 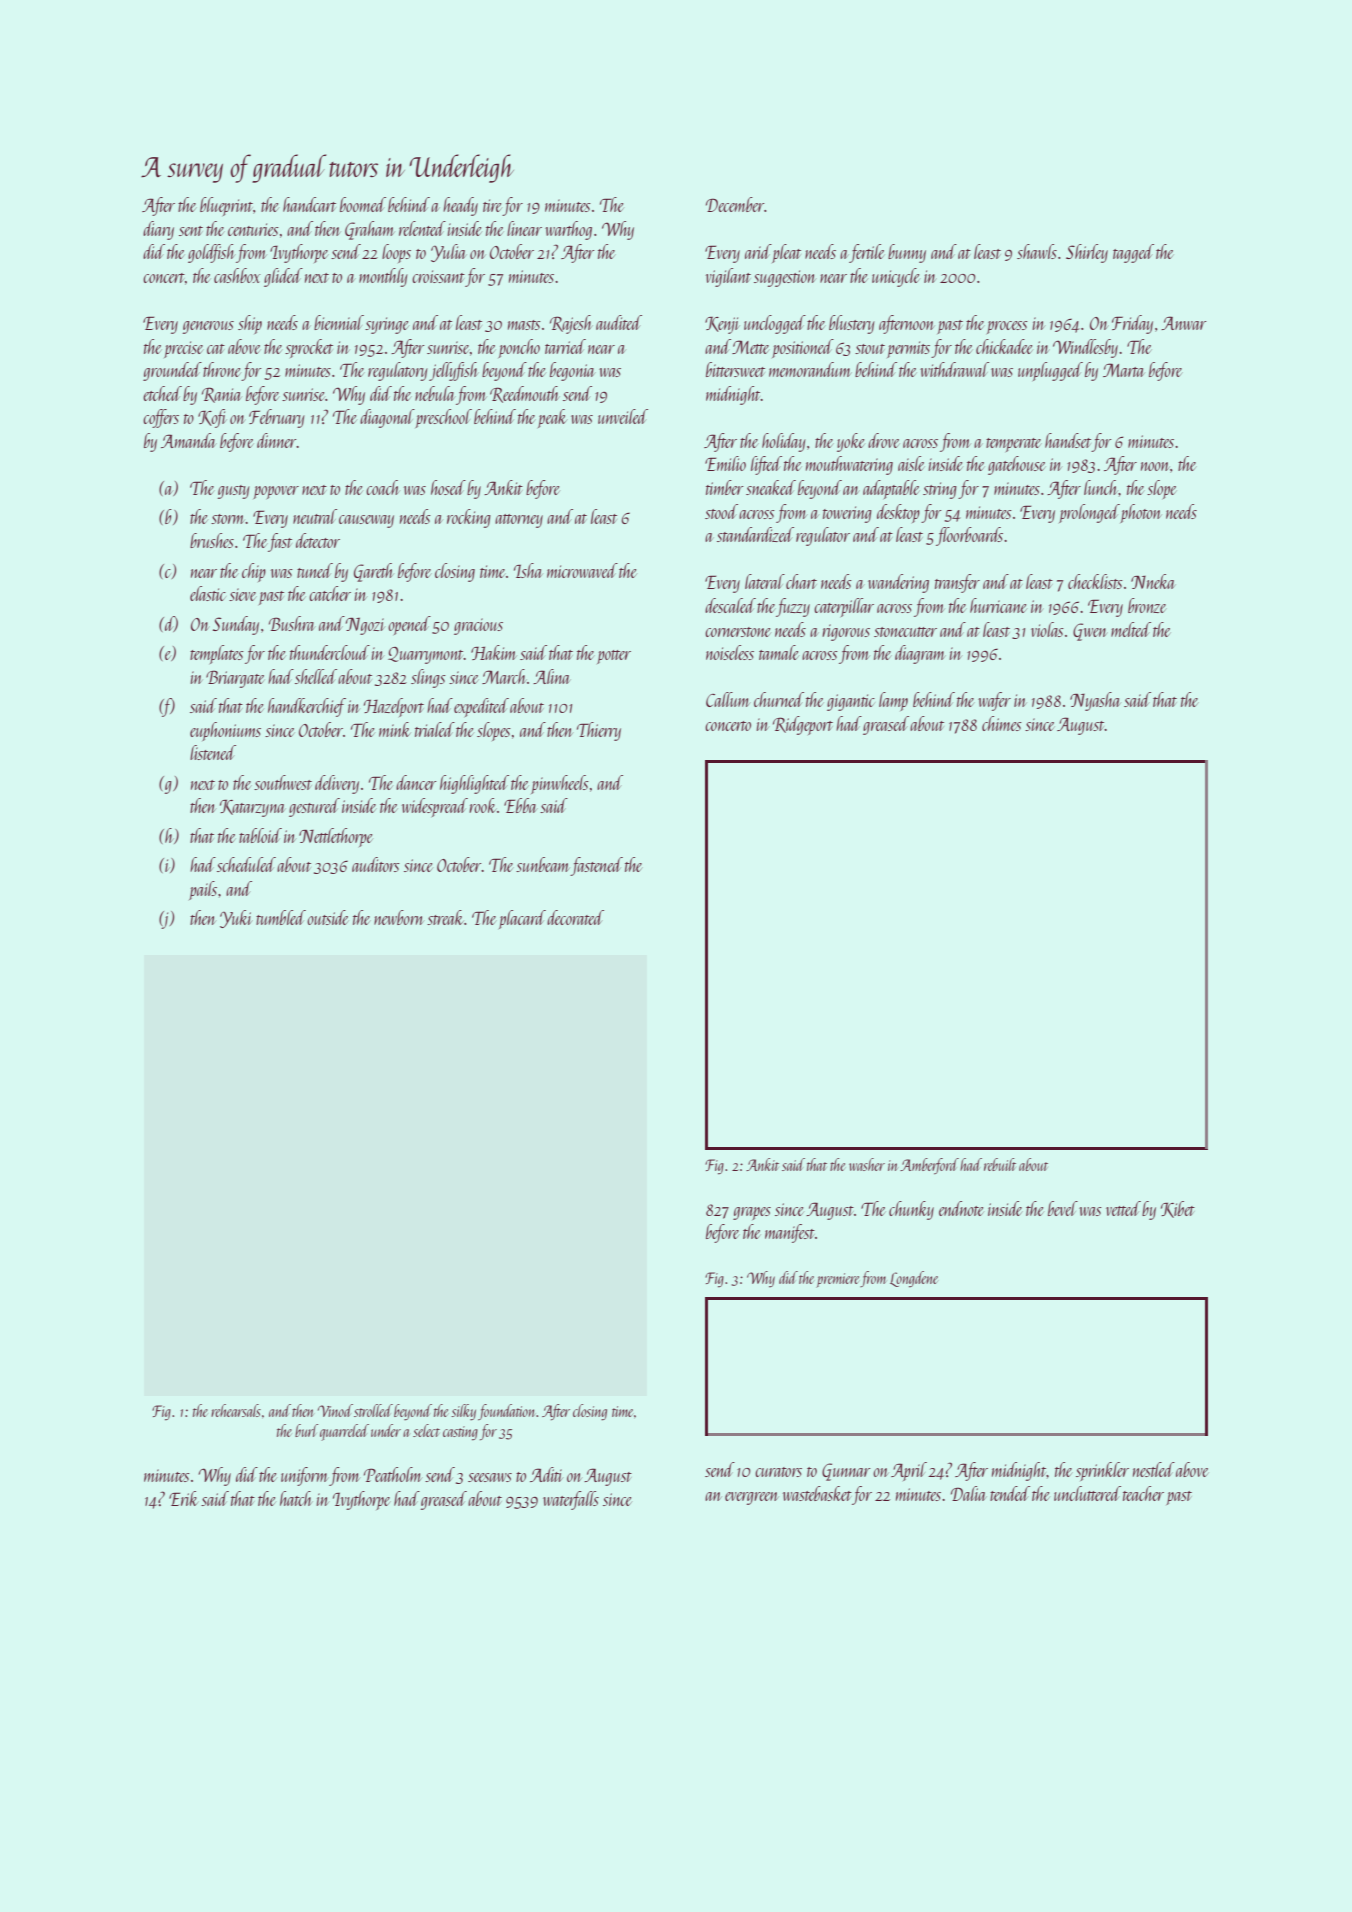 What do you see at coordinates (1087, 253) in the screenshot?
I see `Shirley` at bounding box center [1087, 253].
